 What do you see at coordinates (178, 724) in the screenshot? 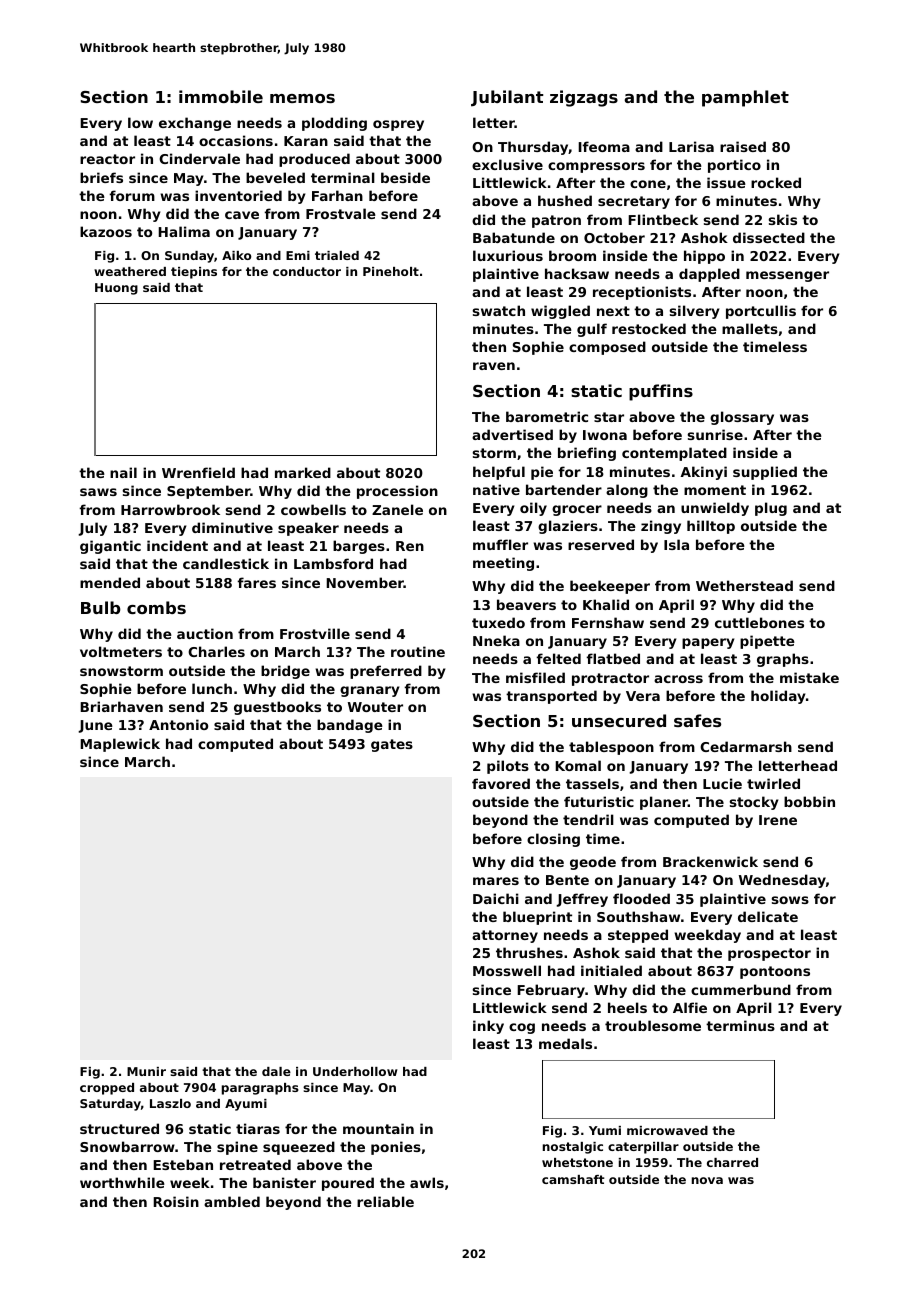
I see `Antonio` at bounding box center [178, 724].
